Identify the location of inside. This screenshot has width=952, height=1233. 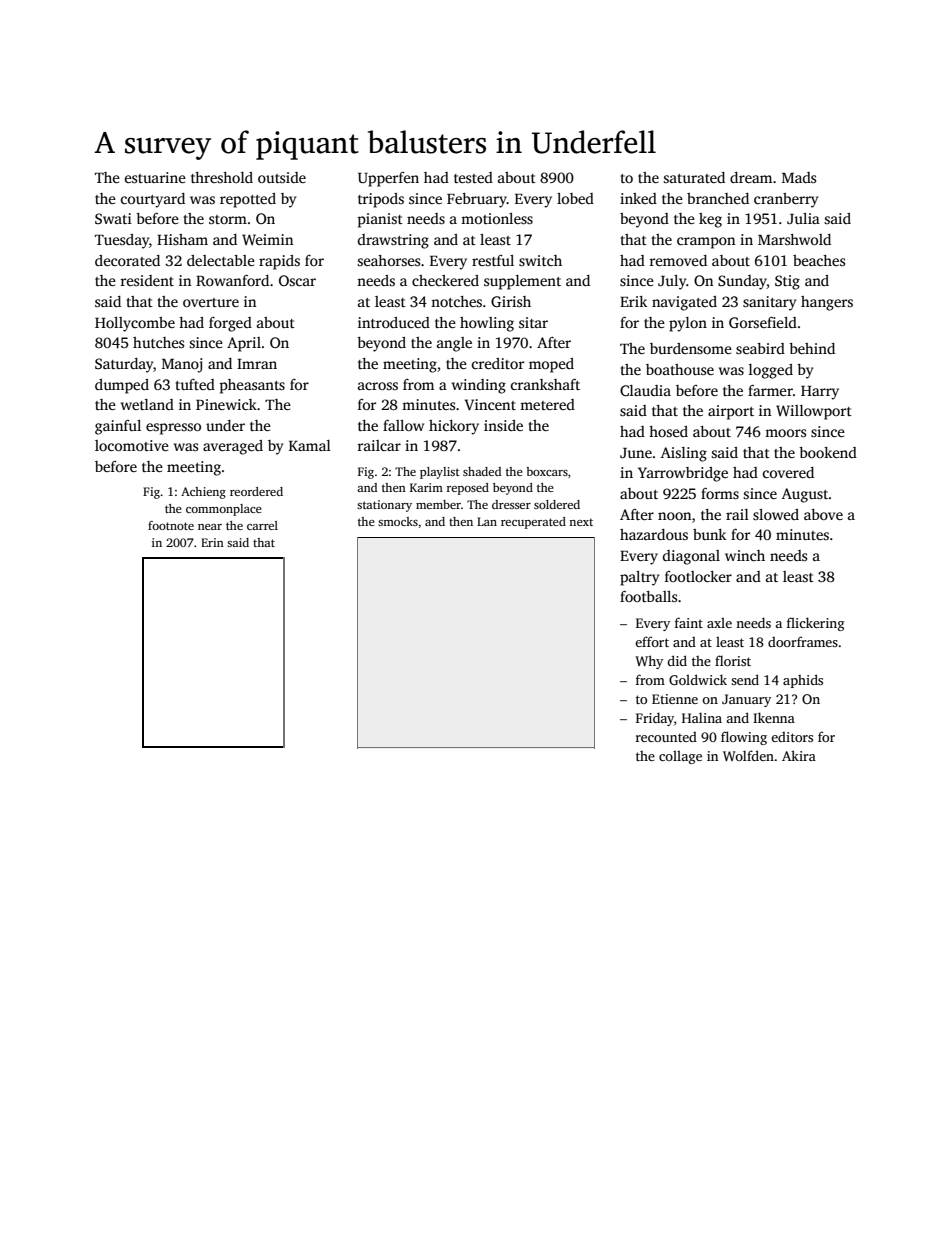
(503, 425).
